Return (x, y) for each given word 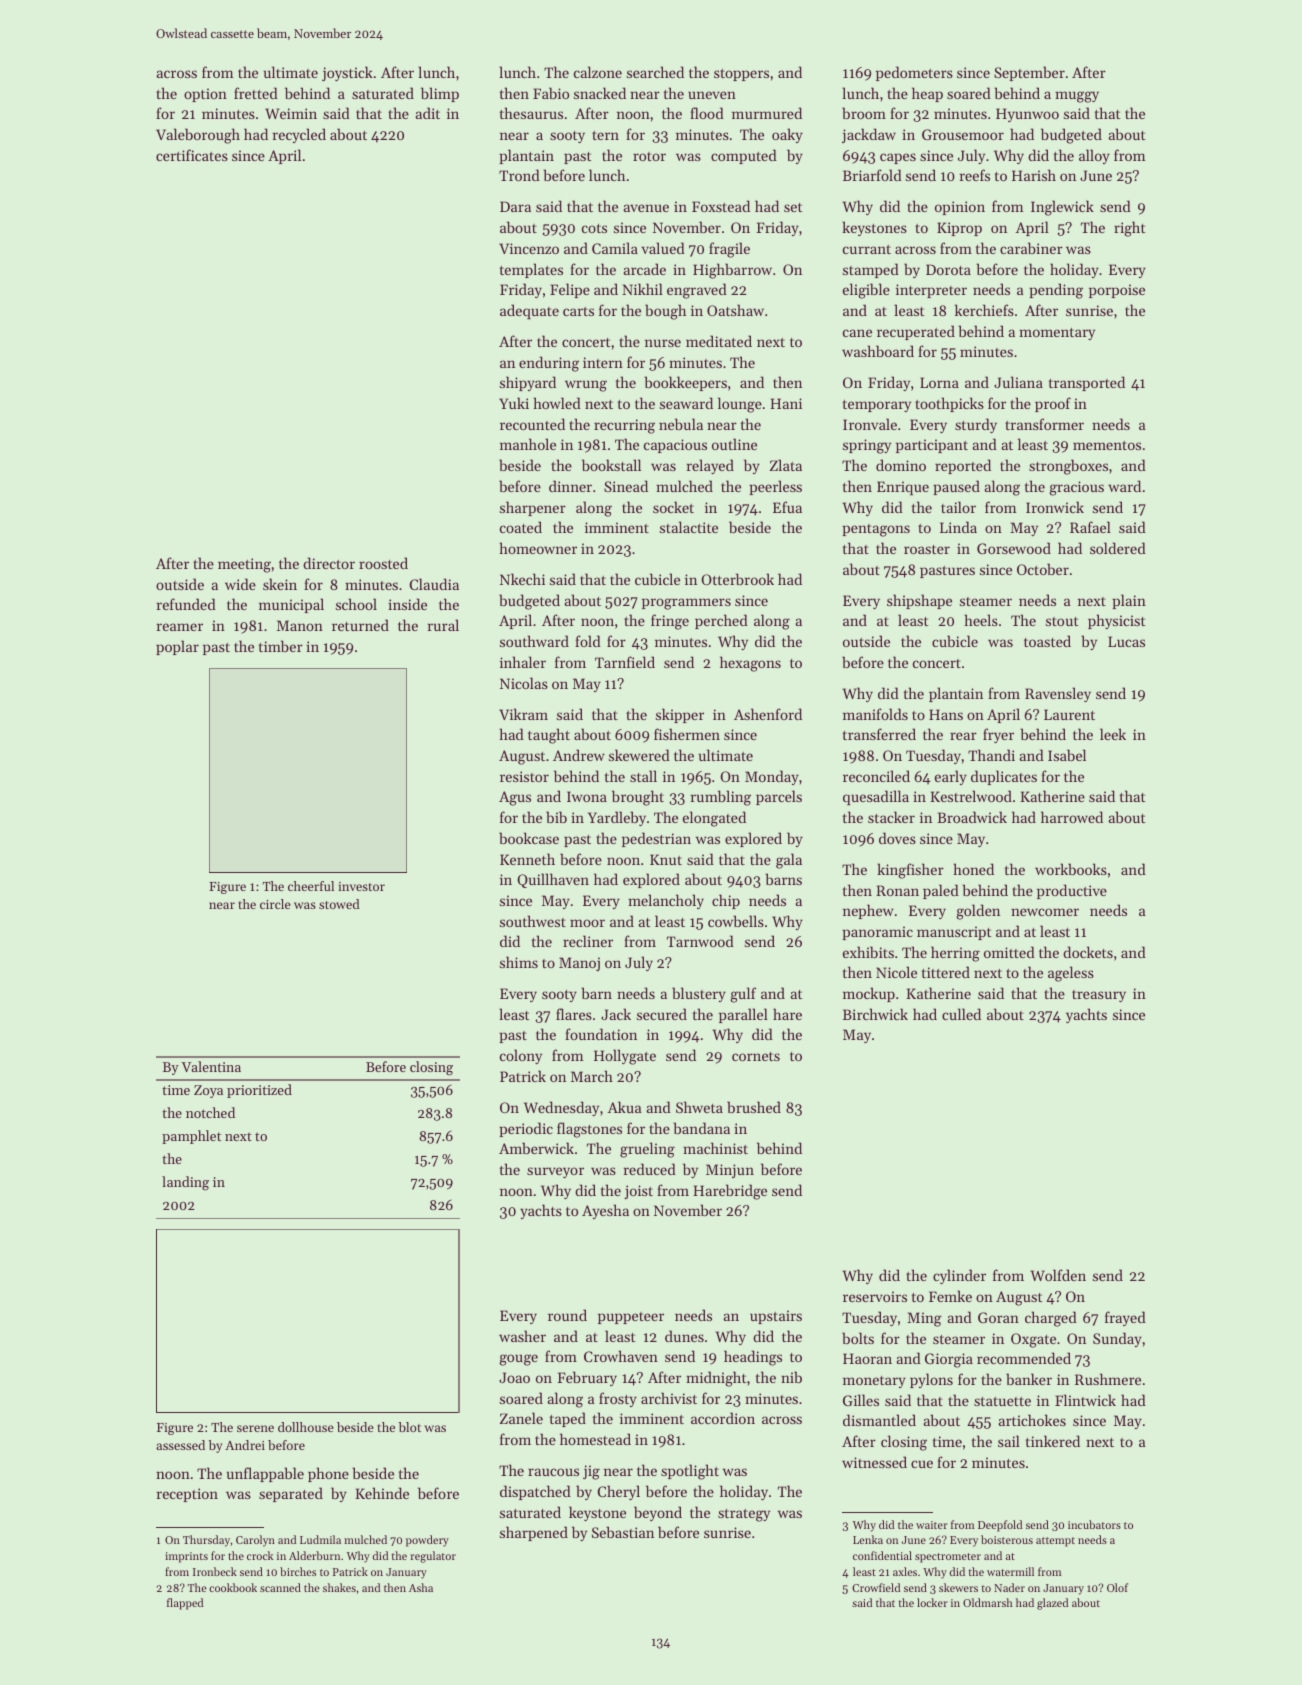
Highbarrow (732, 271)
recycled (299, 135)
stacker (891, 817)
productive (1072, 891)
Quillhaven (553, 880)
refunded (186, 604)
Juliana (1018, 382)
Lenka (868, 1539)
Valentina (211, 1066)
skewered (639, 755)
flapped (185, 1604)
